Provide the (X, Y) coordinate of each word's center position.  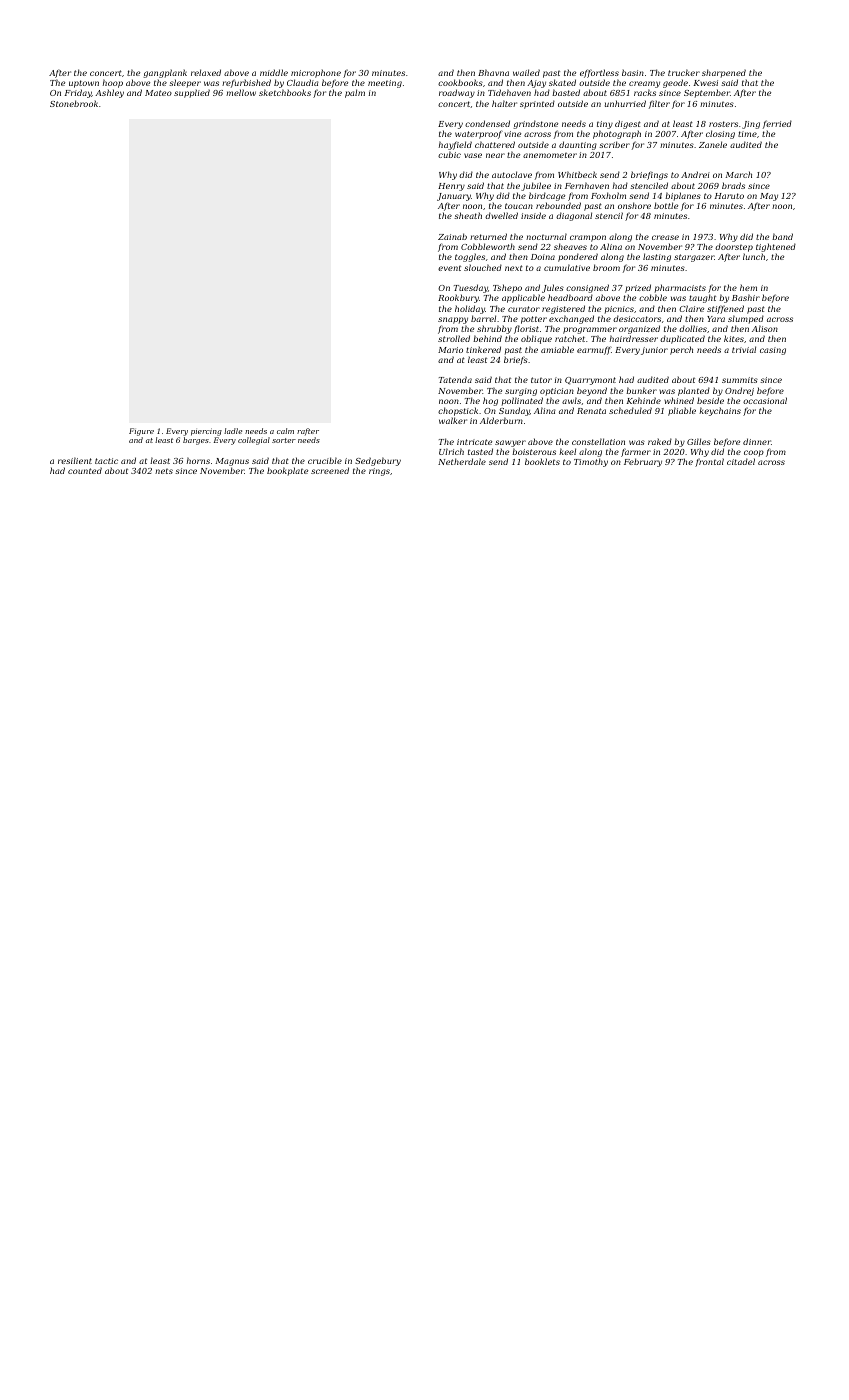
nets (164, 471)
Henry (451, 187)
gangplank (165, 73)
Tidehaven (509, 93)
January (454, 197)
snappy (453, 320)
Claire (691, 308)
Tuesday (471, 289)
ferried (777, 125)
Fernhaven (587, 185)
